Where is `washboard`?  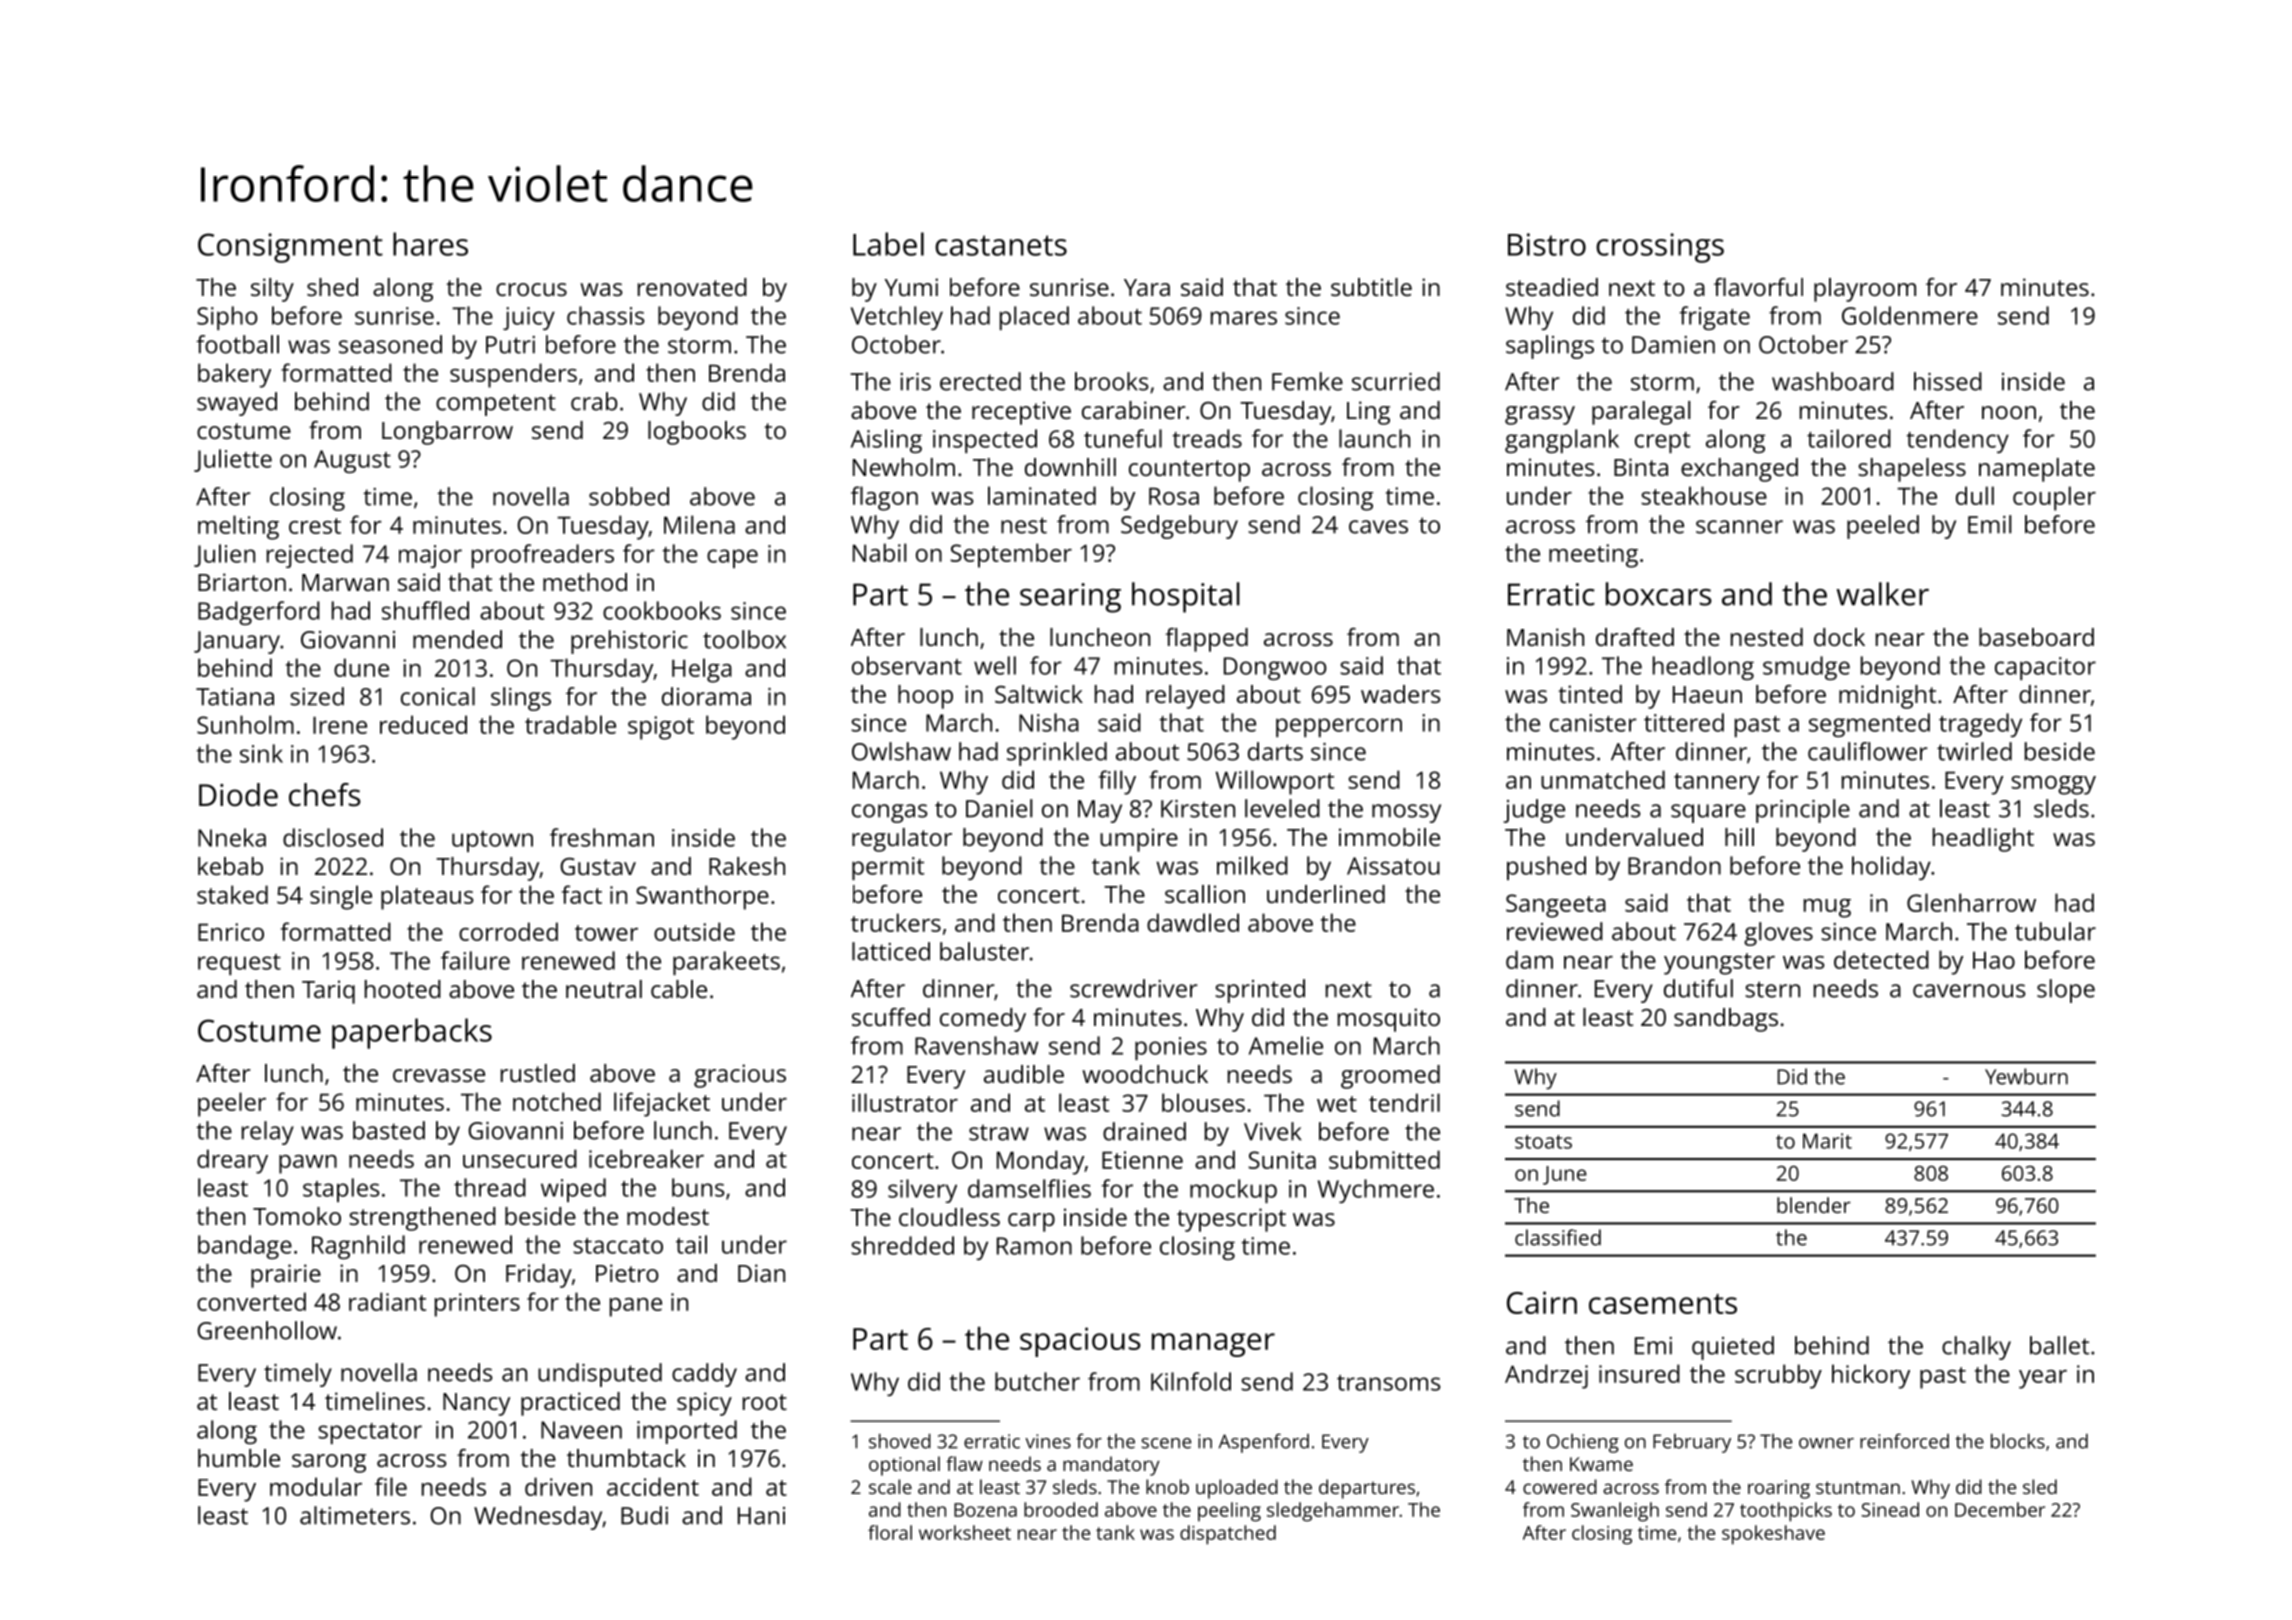
washboard is located at coordinates (1833, 381).
